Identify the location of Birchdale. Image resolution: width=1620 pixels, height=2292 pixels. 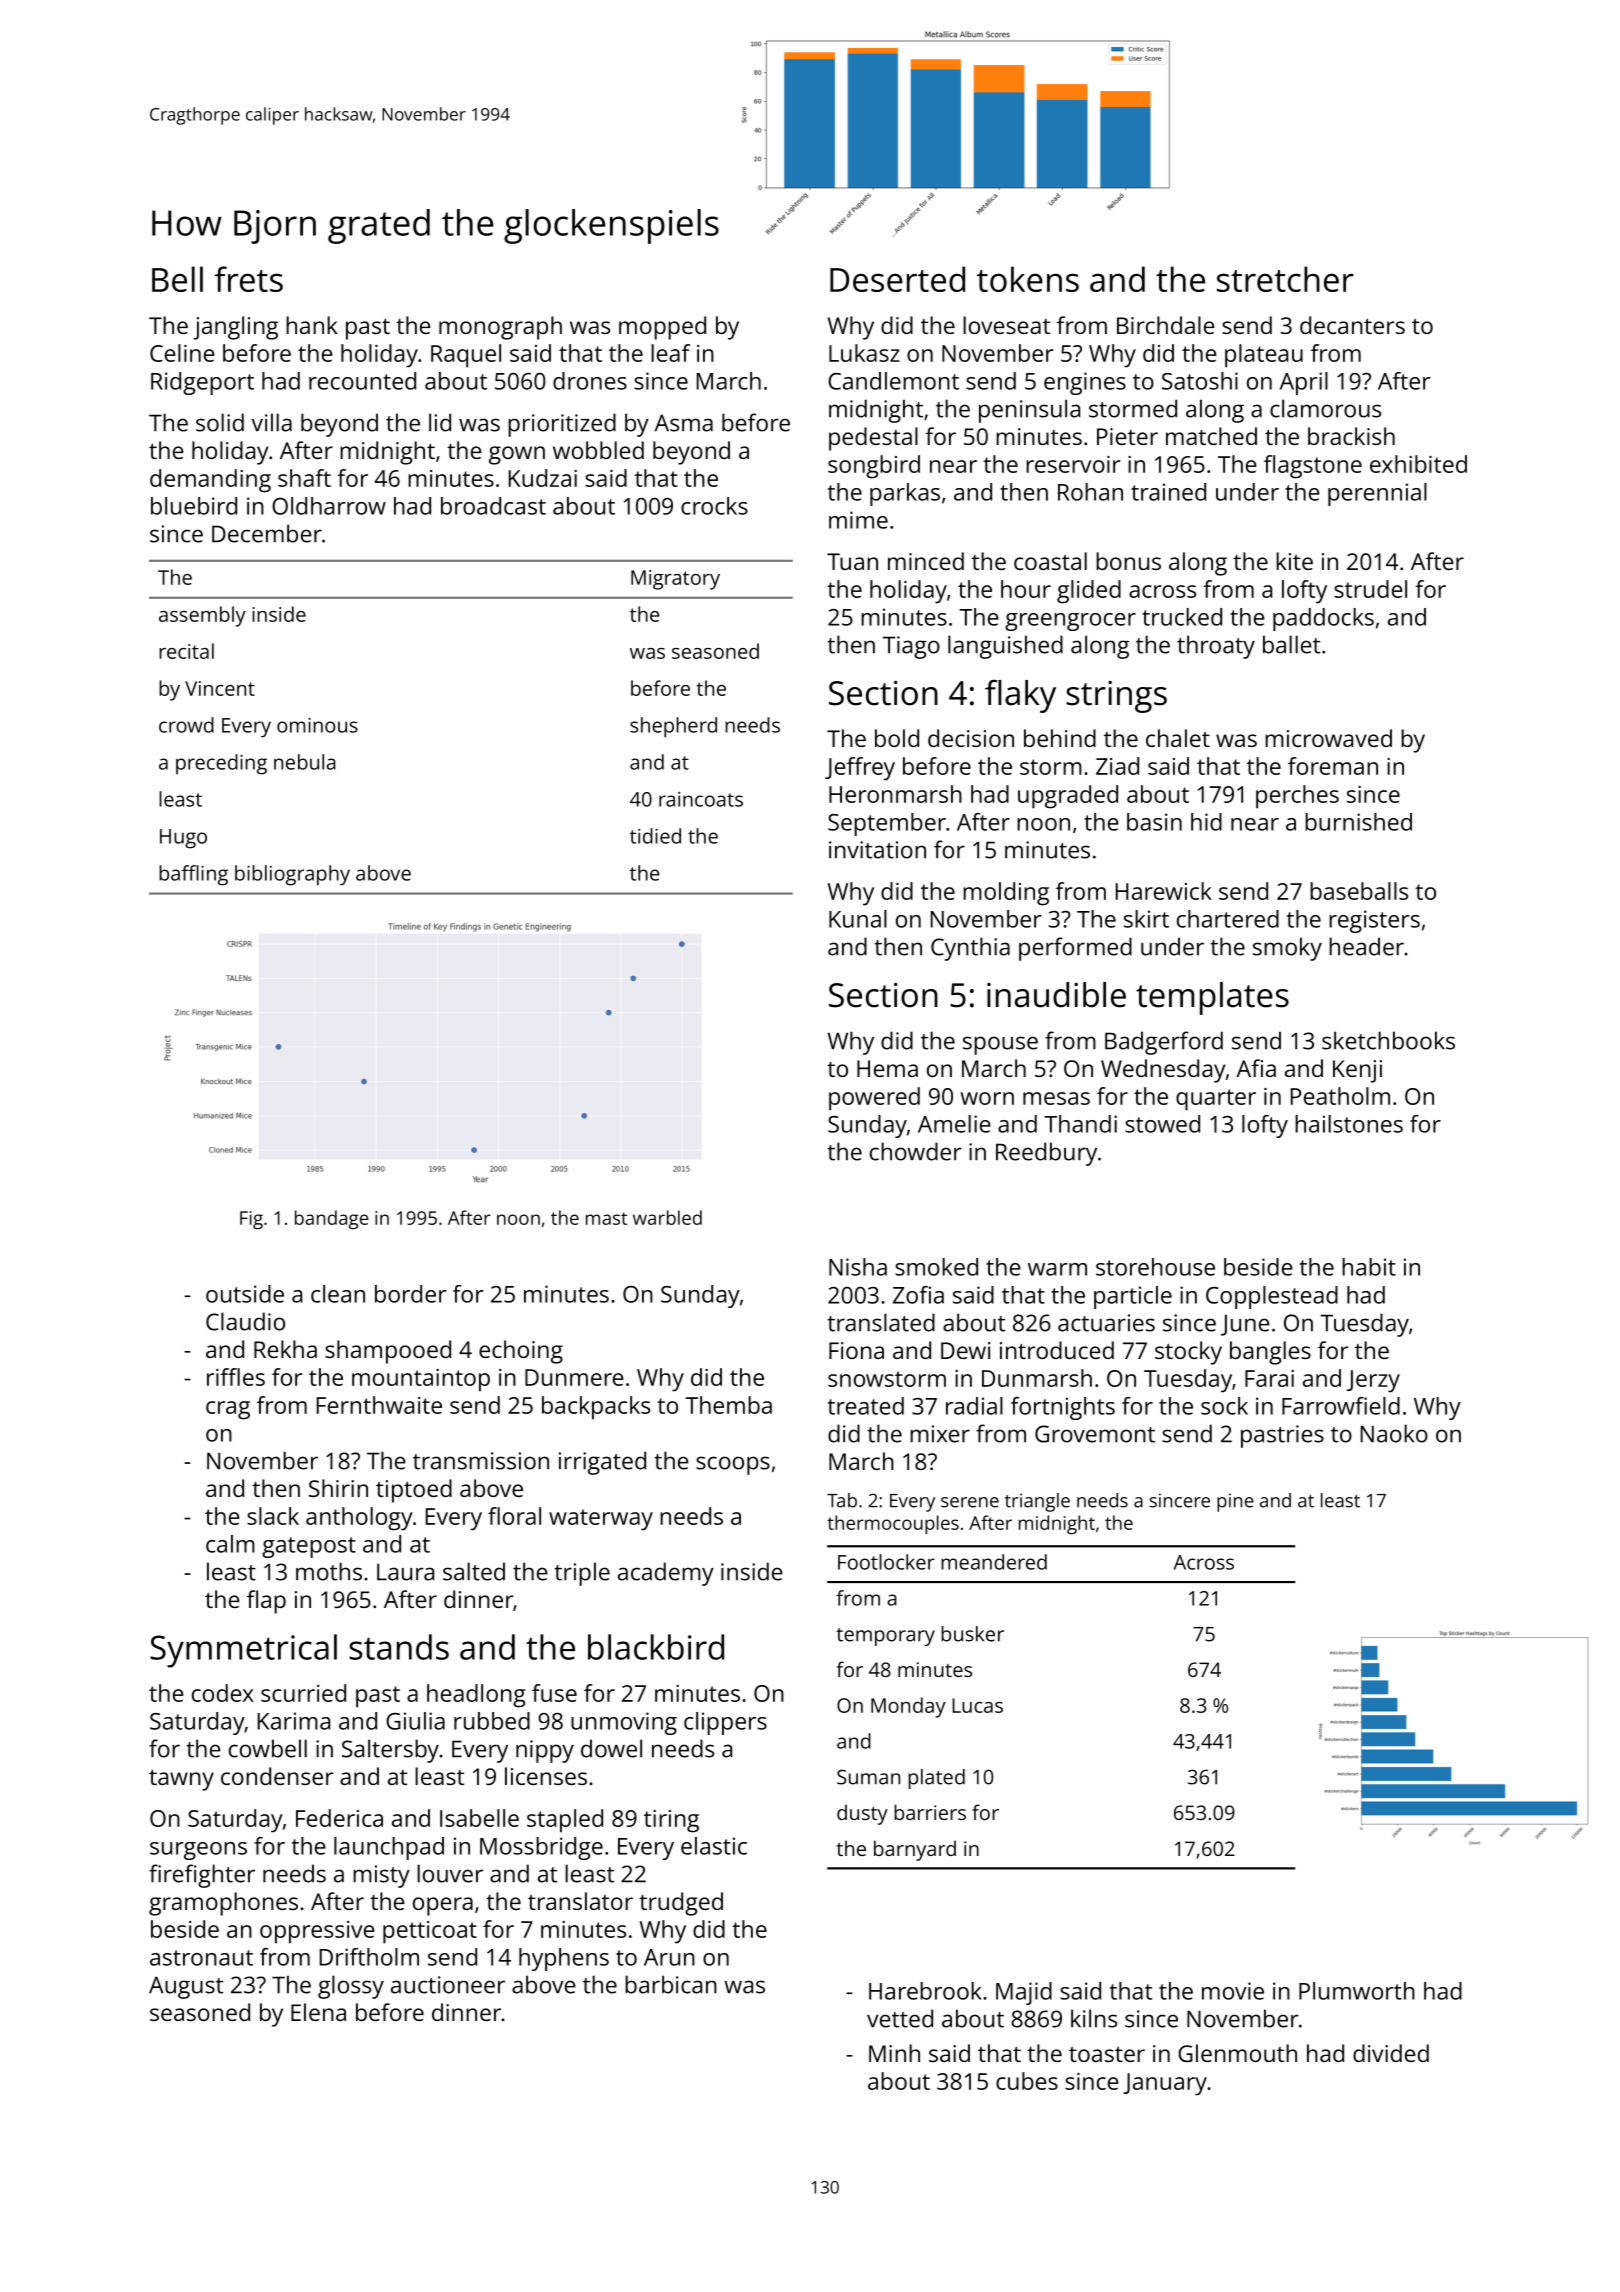
(1166, 325).
